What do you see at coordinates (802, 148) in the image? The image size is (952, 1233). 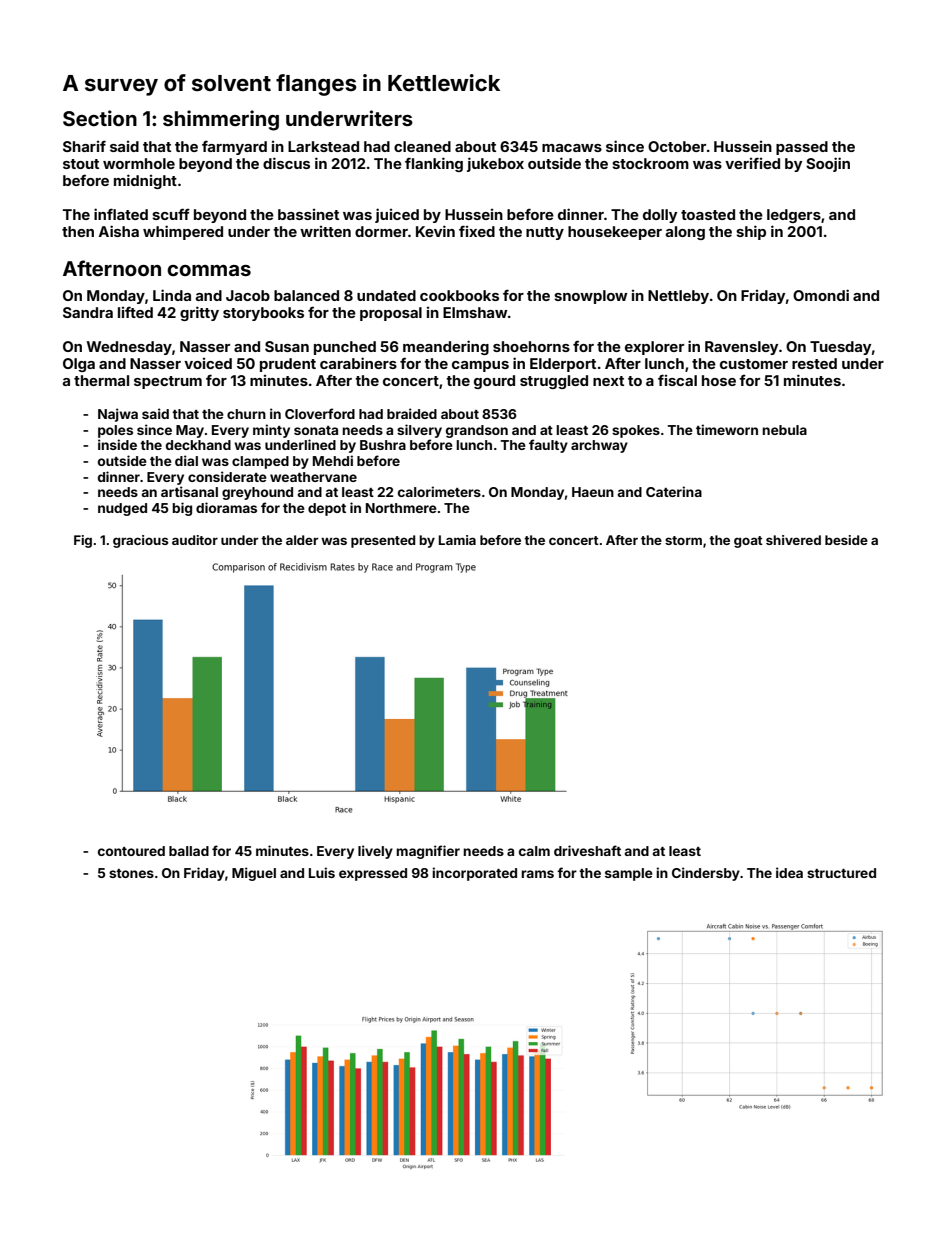 I see `passed` at bounding box center [802, 148].
